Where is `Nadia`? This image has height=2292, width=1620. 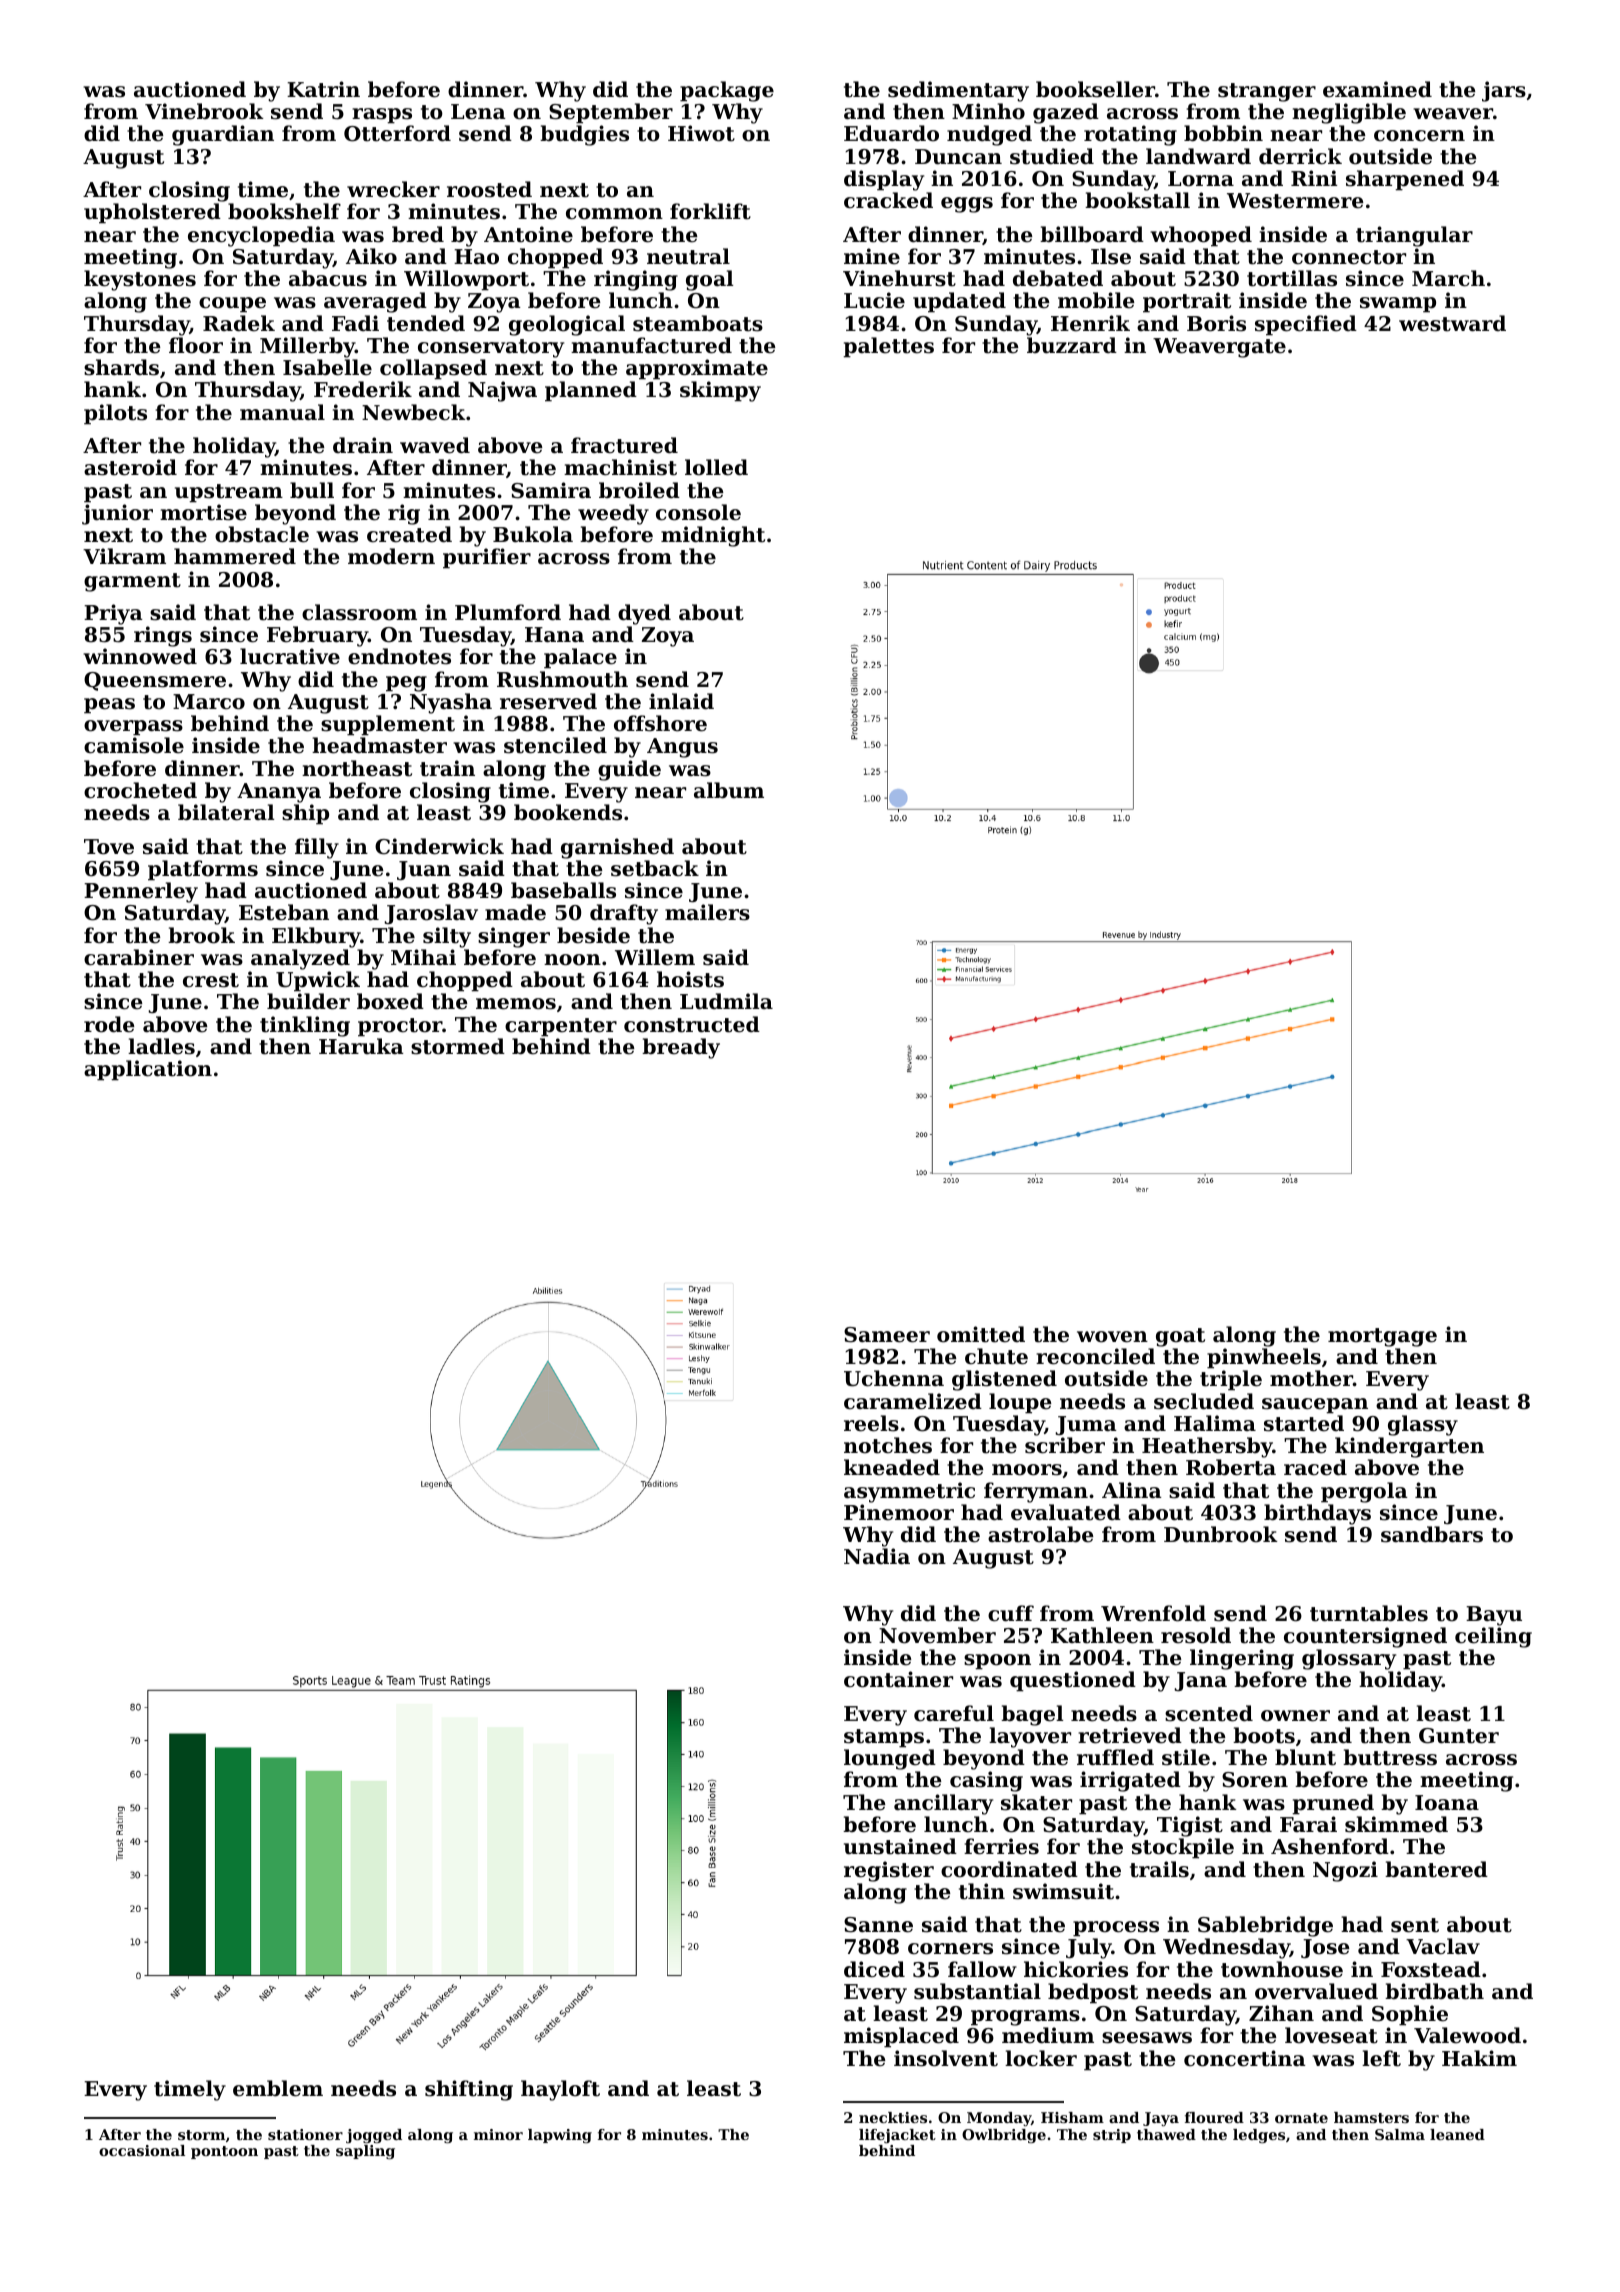
Nadia is located at coordinates (877, 1556).
